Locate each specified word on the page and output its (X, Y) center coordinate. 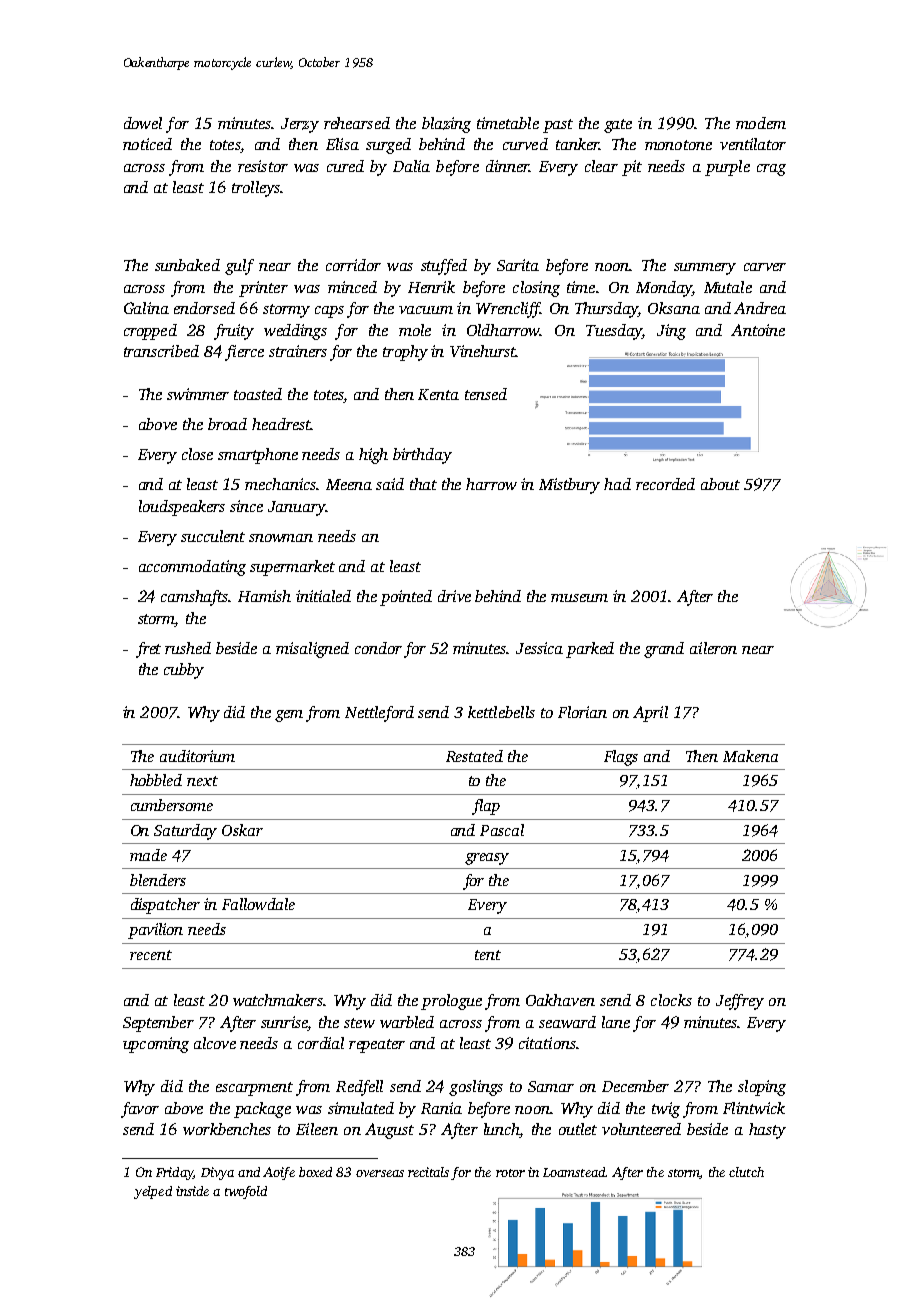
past (558, 126)
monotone (678, 145)
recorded (665, 484)
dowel (143, 123)
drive (454, 596)
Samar (551, 1086)
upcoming (156, 1045)
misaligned (312, 650)
